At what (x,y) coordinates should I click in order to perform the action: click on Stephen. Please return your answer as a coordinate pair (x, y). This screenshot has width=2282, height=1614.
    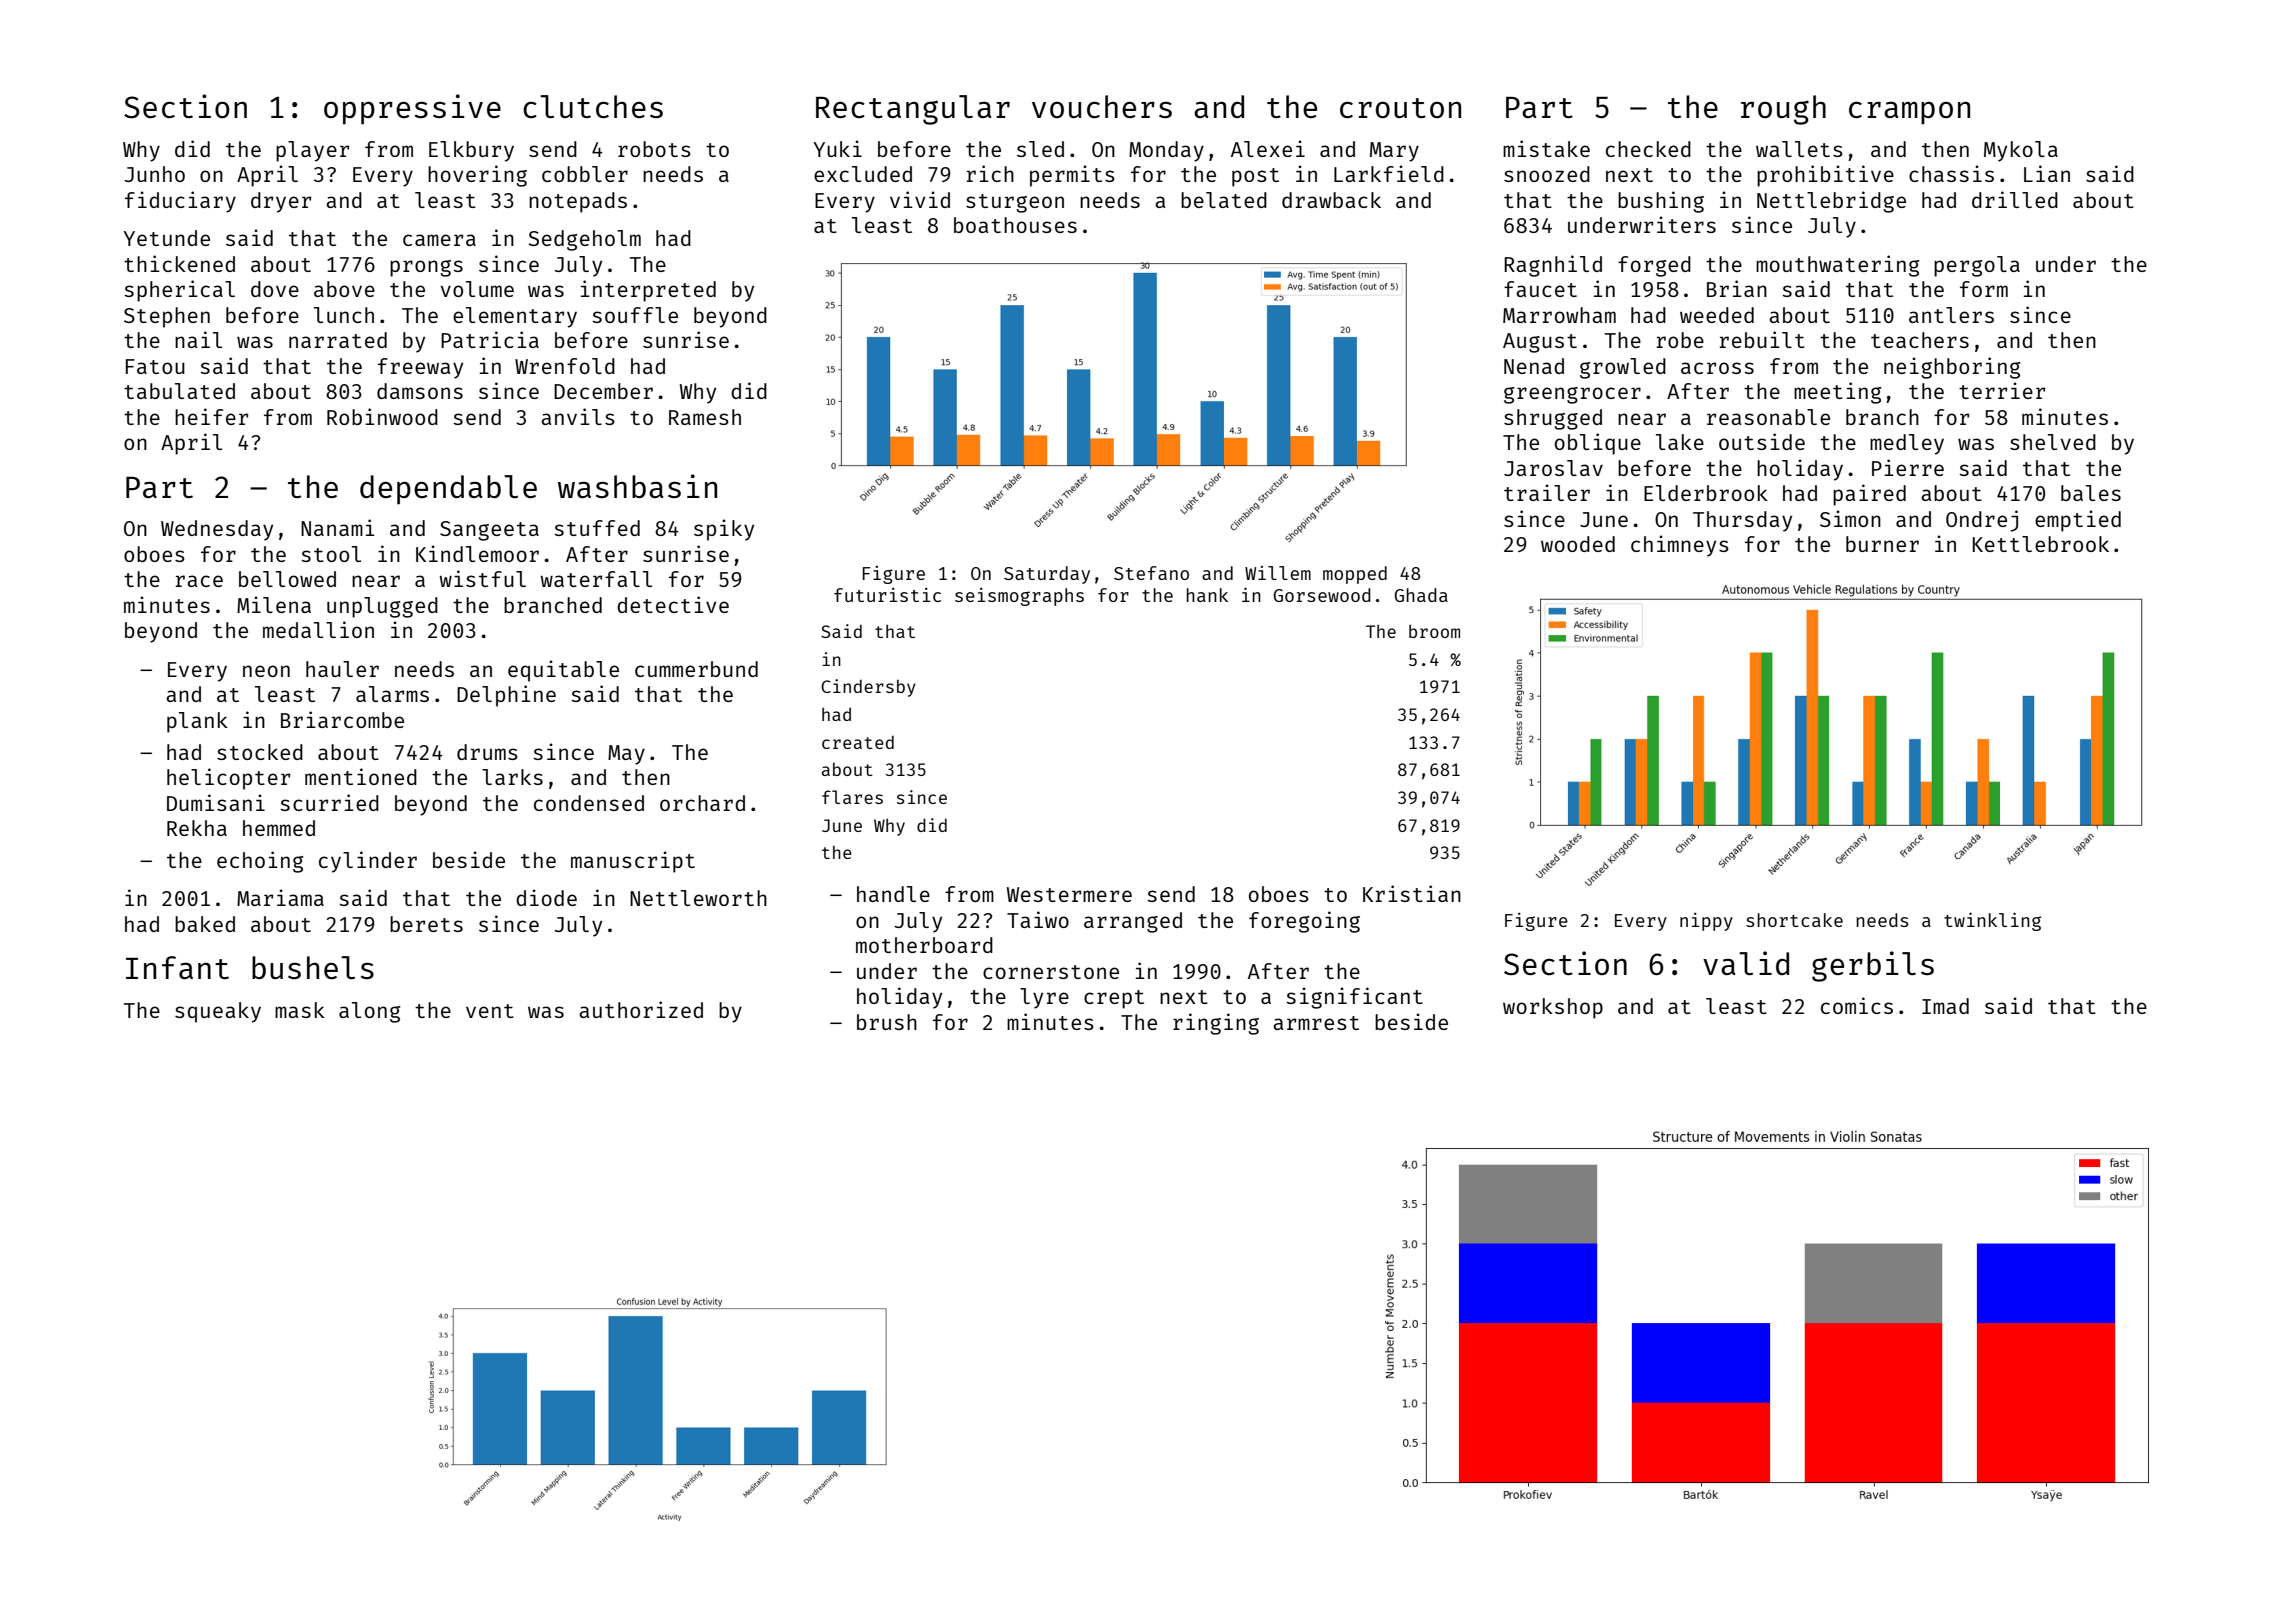
    Looking at the image, I should click on (167, 317).
